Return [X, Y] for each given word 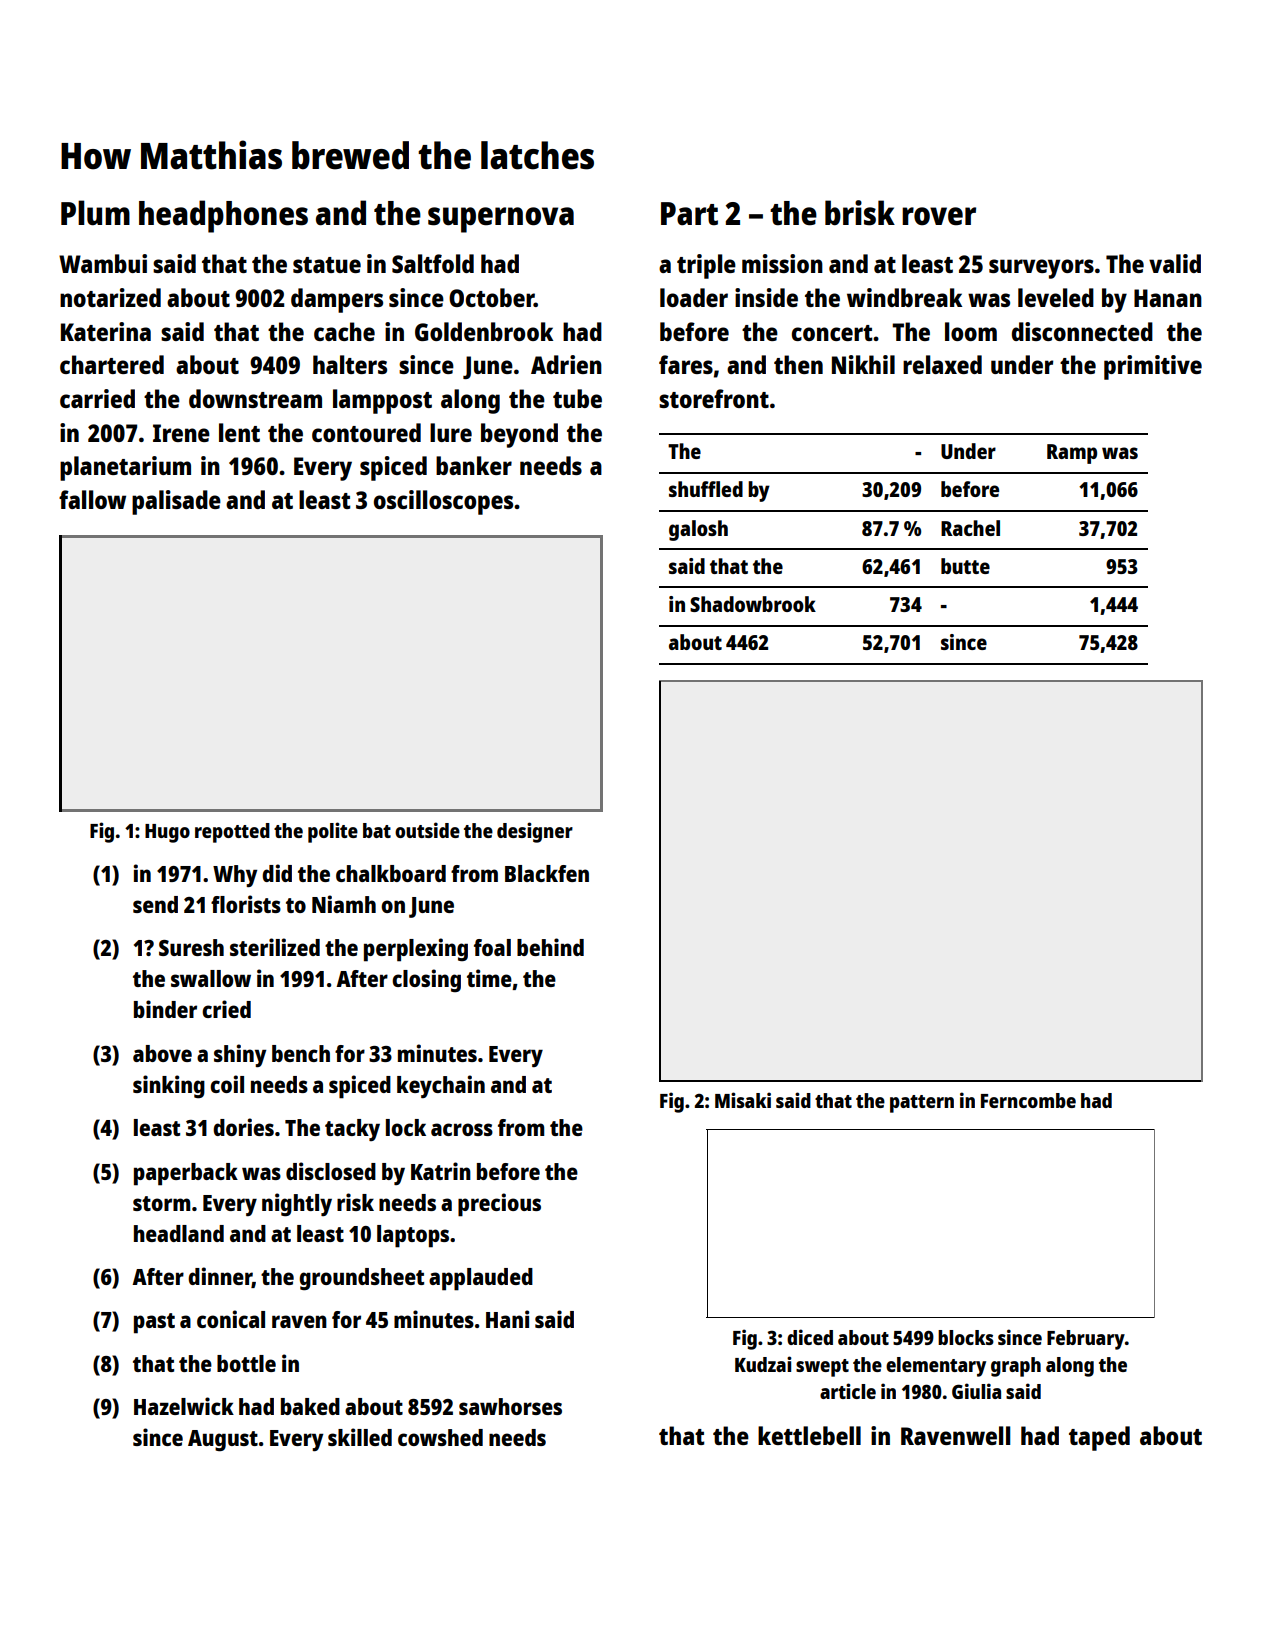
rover [939, 216]
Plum [95, 213]
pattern [922, 1104]
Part [689, 214]
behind [550, 947]
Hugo [167, 833]
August [223, 1441]
